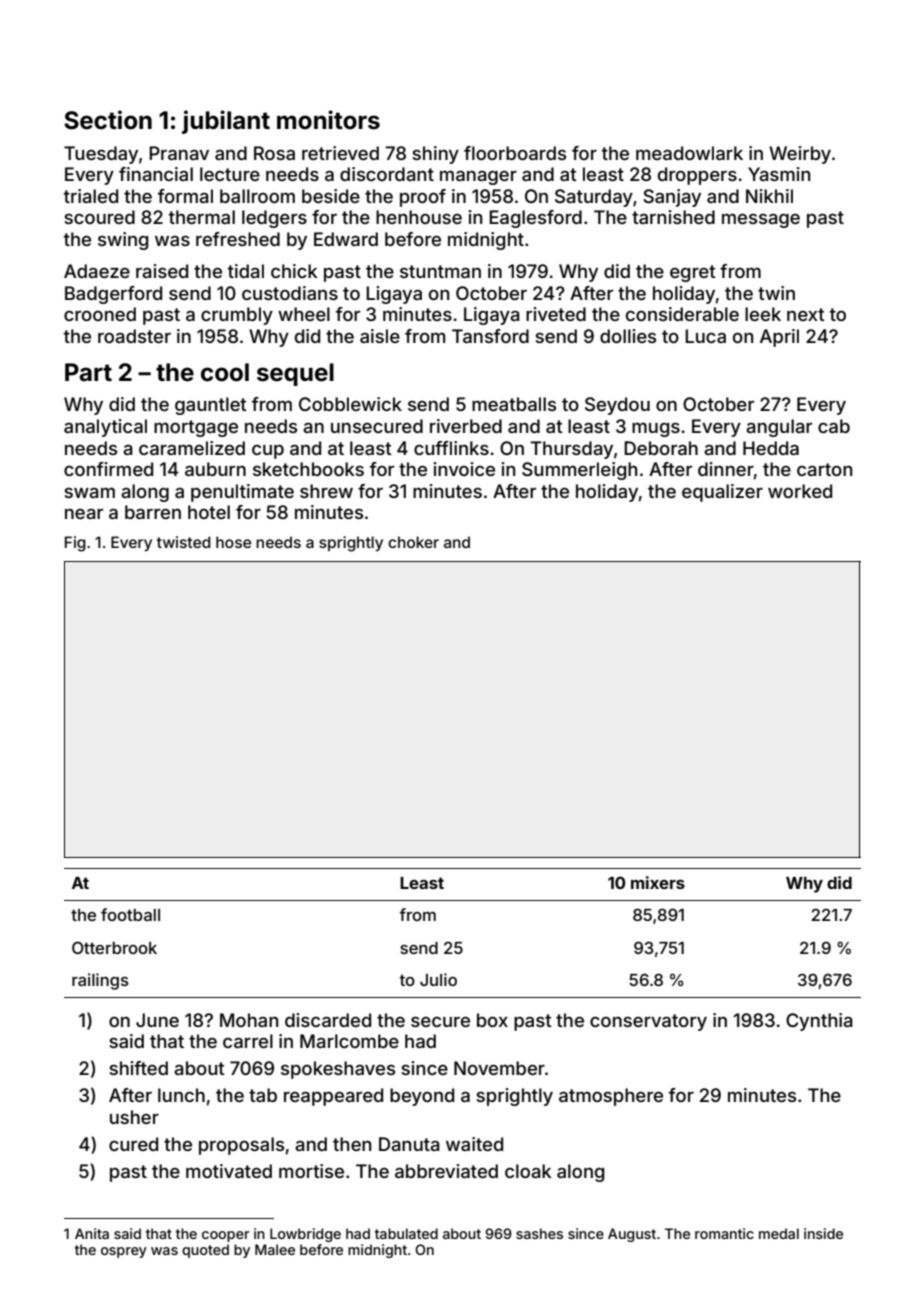 The height and width of the page is (1314, 924). Describe the element at coordinates (130, 914) in the page. I see `football` at that location.
